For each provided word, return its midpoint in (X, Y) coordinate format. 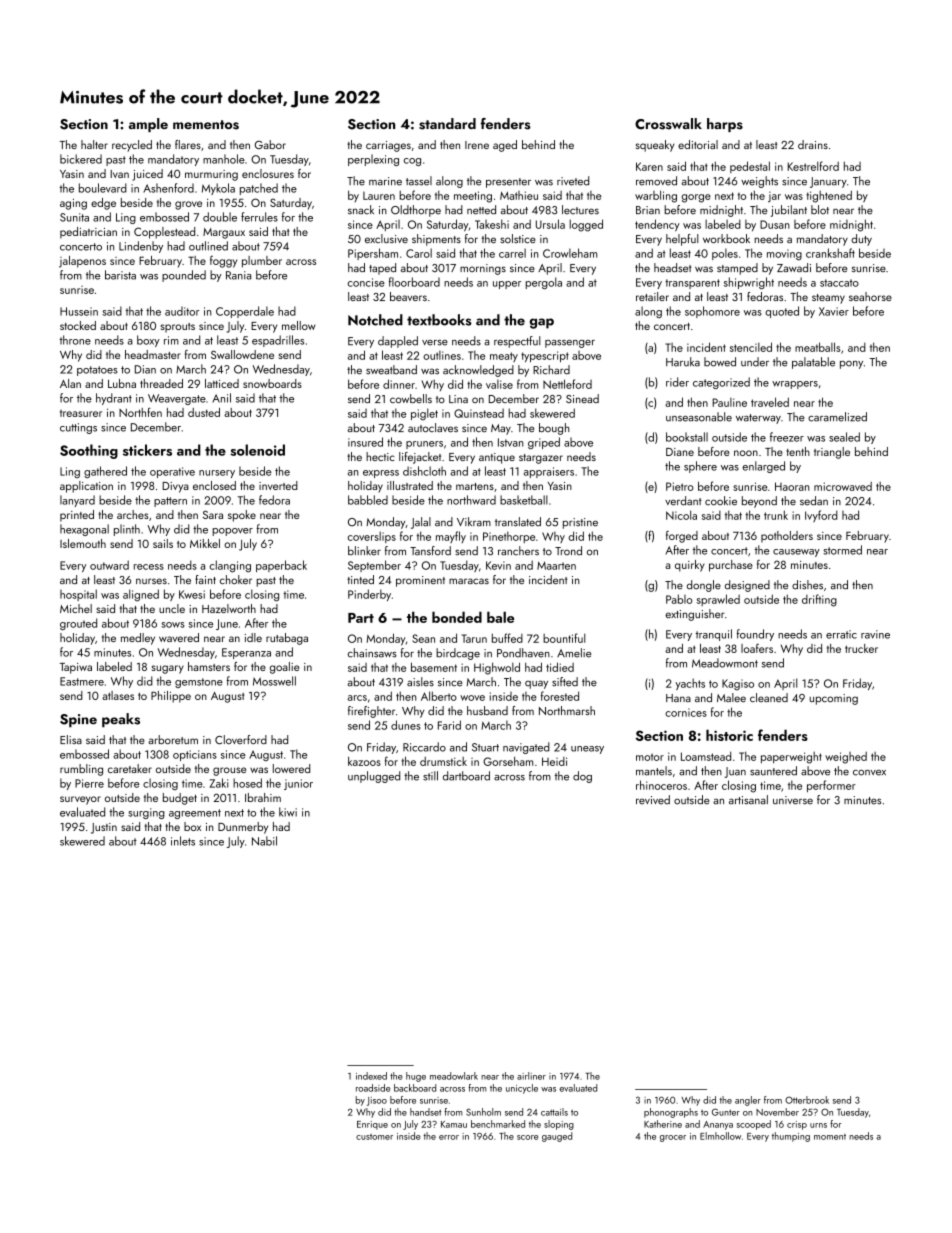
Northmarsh (567, 710)
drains (813, 144)
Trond (568, 551)
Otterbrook (807, 1100)
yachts (690, 684)
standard (447, 124)
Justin (104, 828)
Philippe (171, 697)
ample (148, 125)
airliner (531, 1076)
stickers (147, 450)
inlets (183, 841)
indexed (371, 1076)
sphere (700, 467)
